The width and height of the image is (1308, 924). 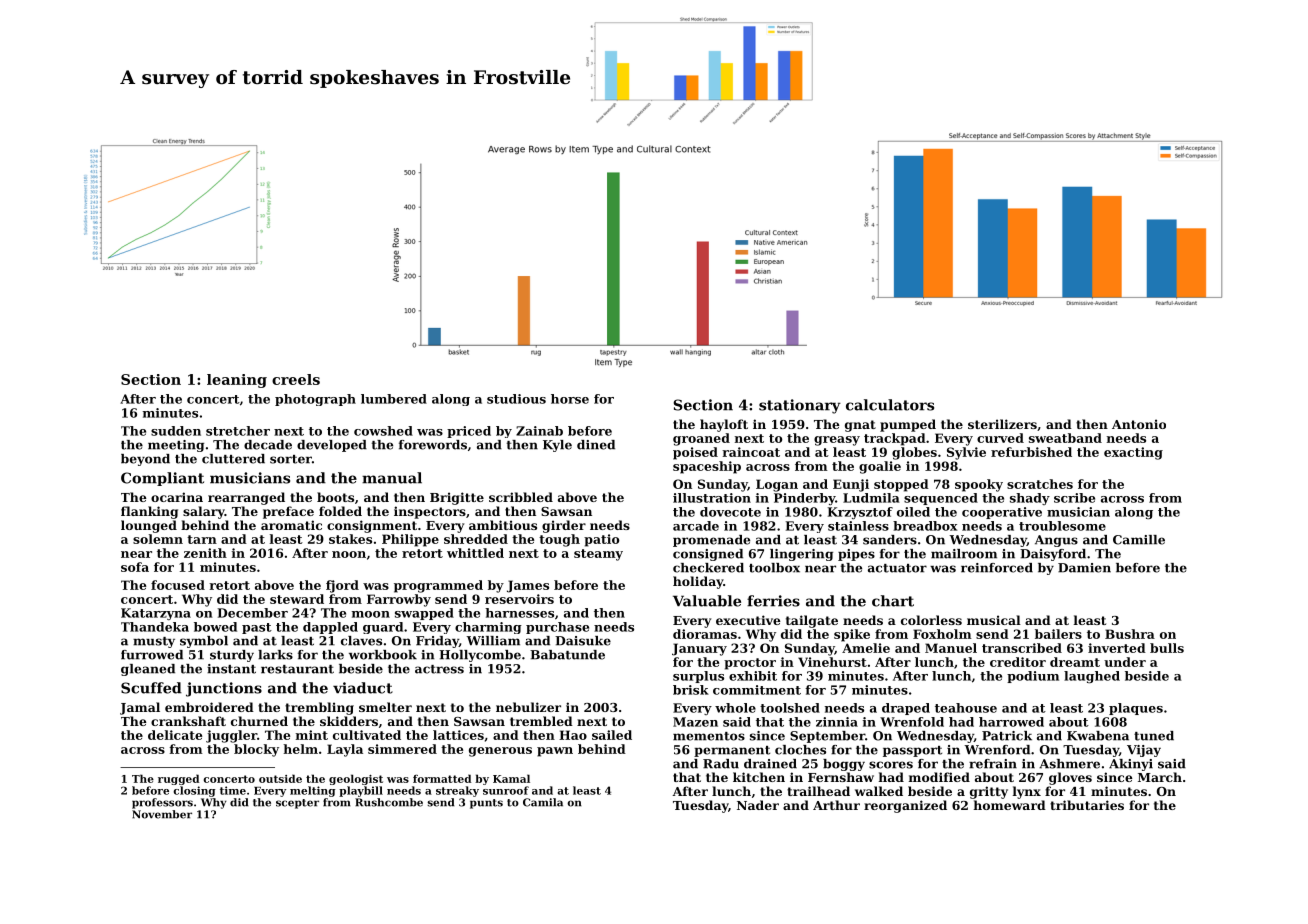 I want to click on shady, so click(x=1030, y=499).
